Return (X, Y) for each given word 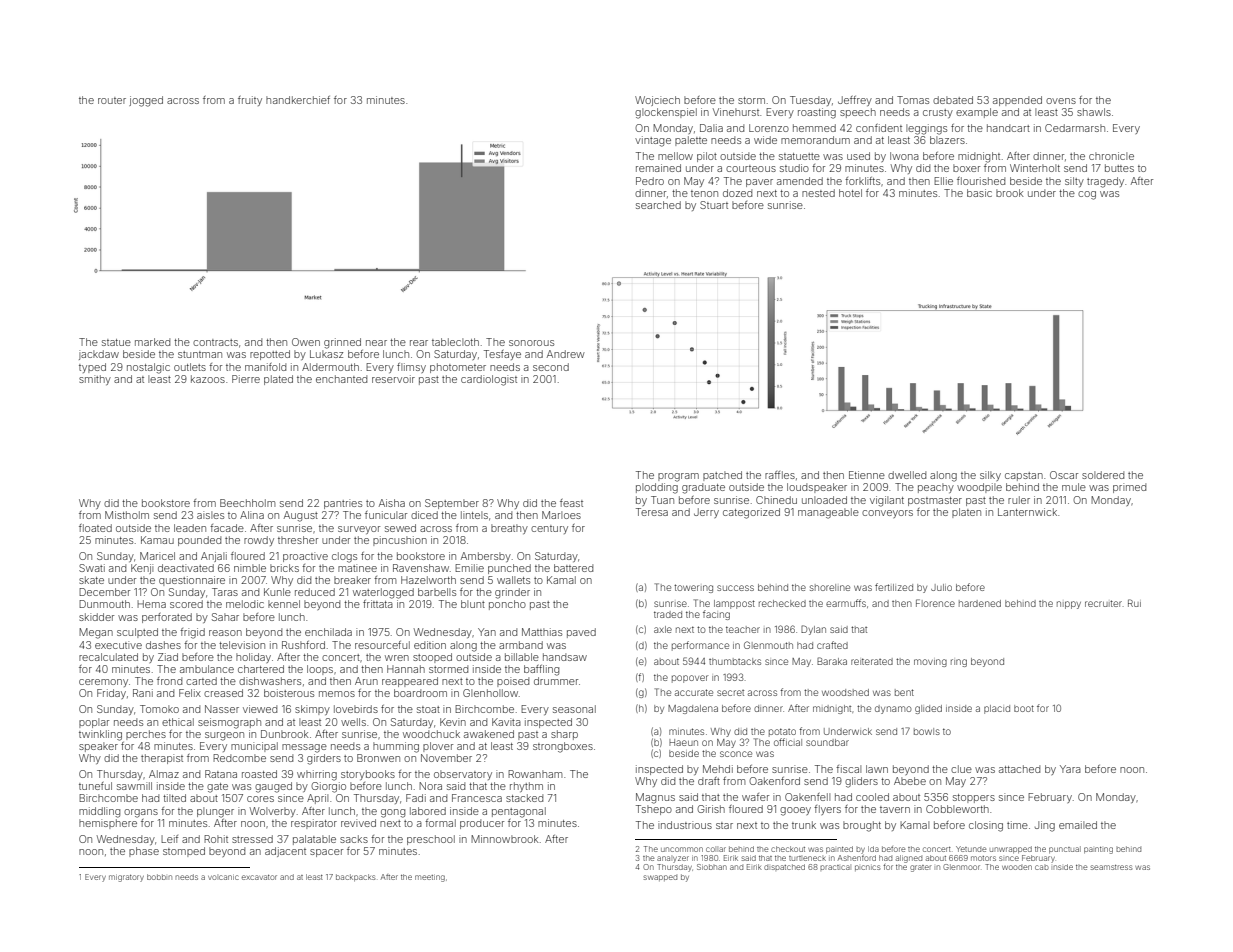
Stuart (714, 205)
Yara (1070, 769)
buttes (1119, 168)
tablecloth (455, 342)
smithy (95, 380)
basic (979, 193)
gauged (273, 787)
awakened (489, 734)
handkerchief (298, 100)
